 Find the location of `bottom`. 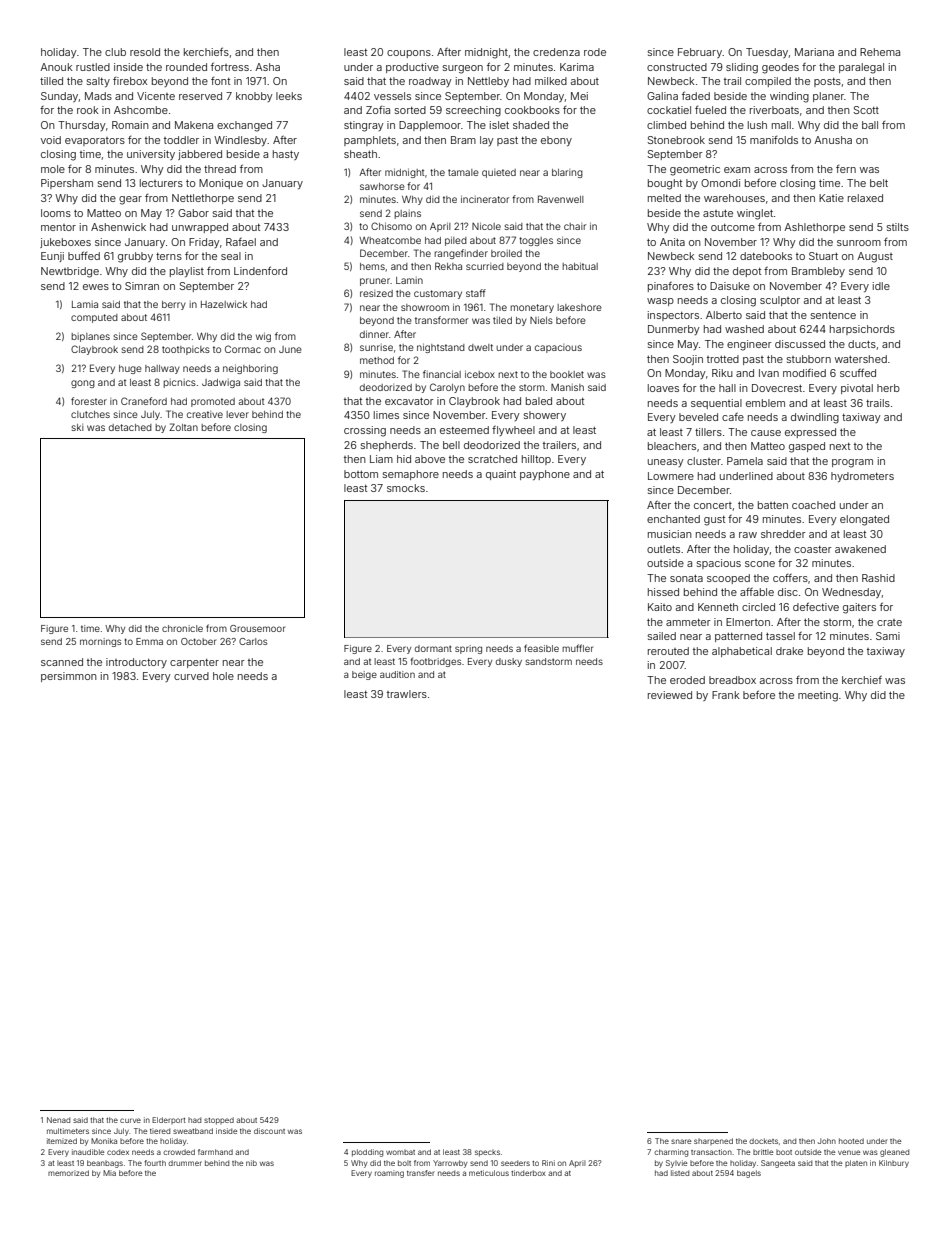

bottom is located at coordinates (361, 474).
